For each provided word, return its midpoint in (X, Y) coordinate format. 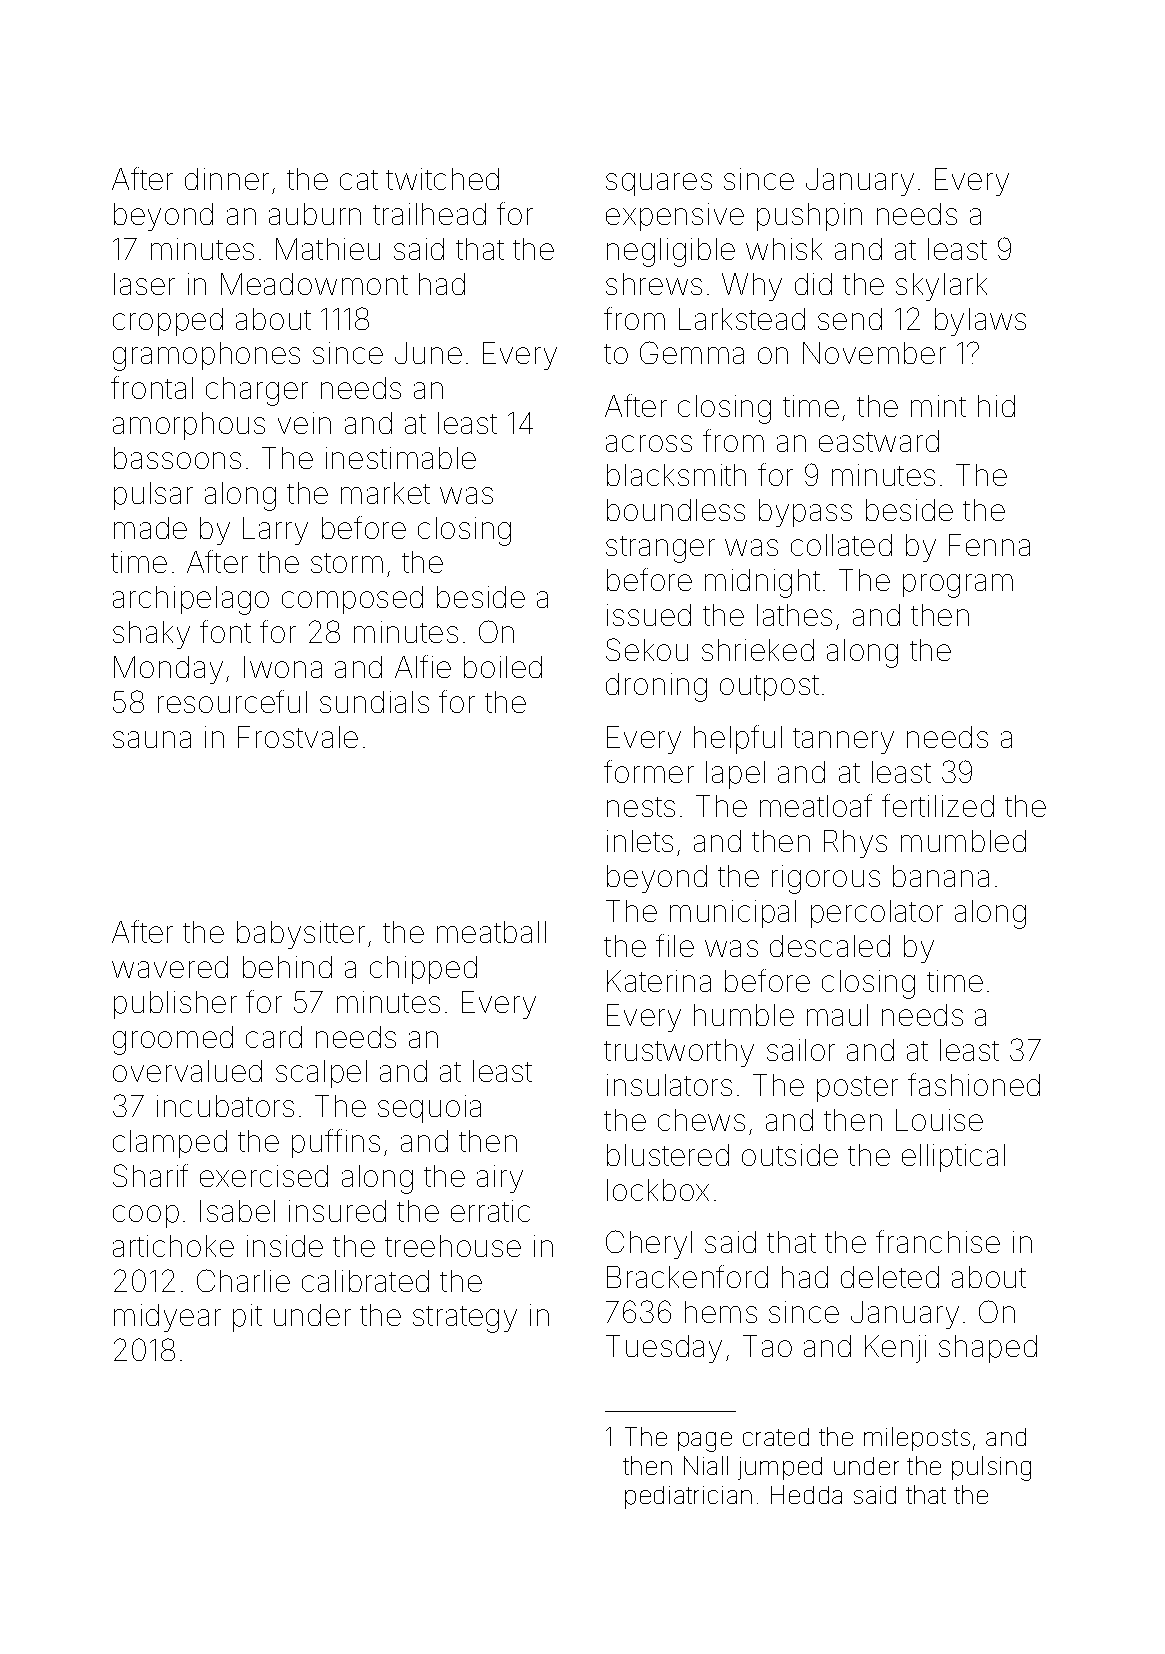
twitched (442, 179)
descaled (830, 946)
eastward (879, 441)
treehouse (453, 1246)
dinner (227, 179)
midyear (167, 1318)
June (428, 353)
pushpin (809, 217)
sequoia (429, 1109)
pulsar (153, 496)
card (274, 1037)
